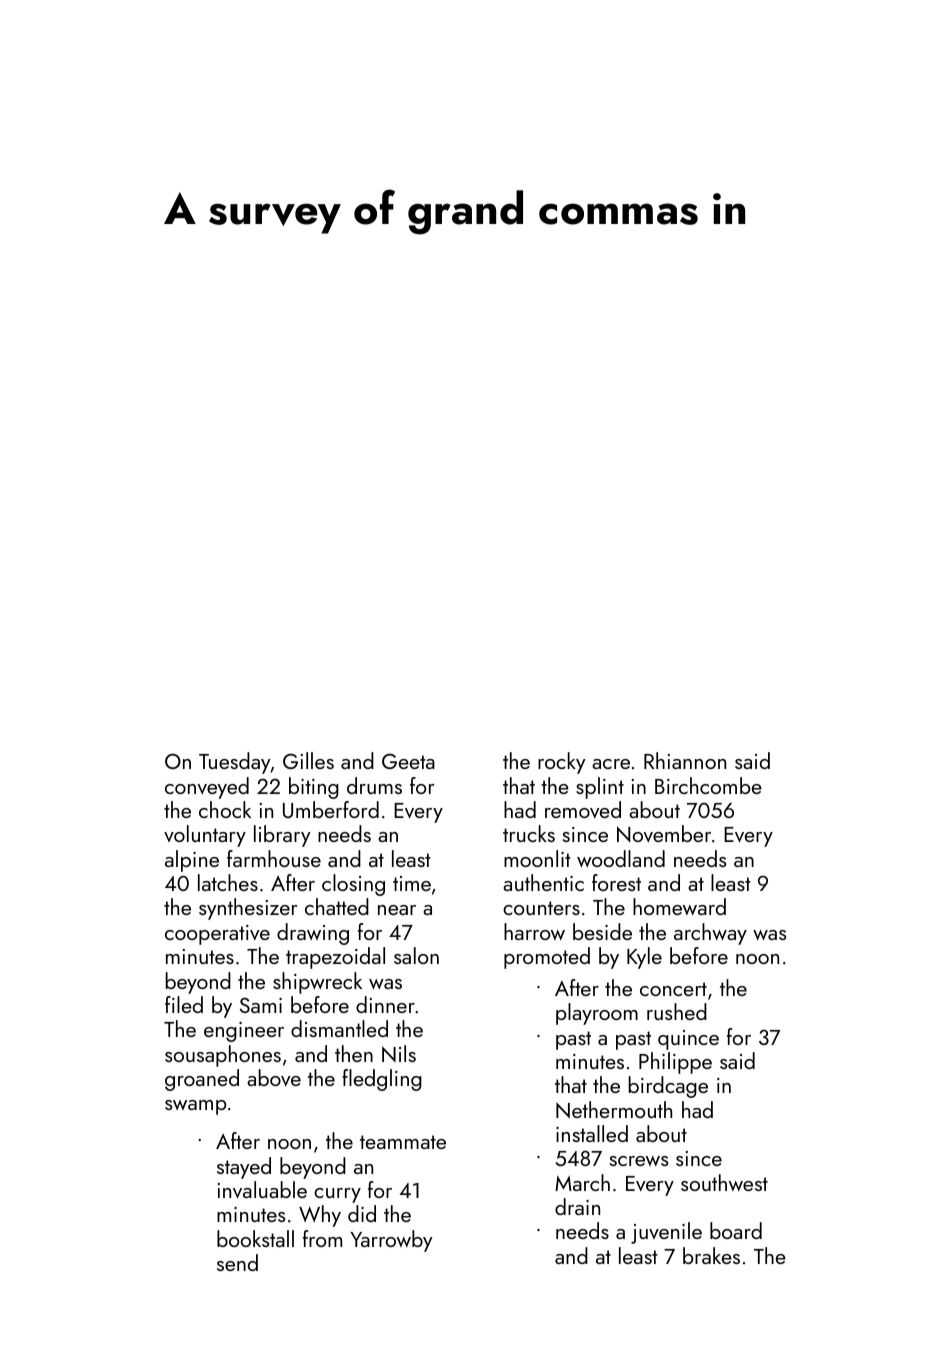  I want to click on counters, so click(541, 908).
